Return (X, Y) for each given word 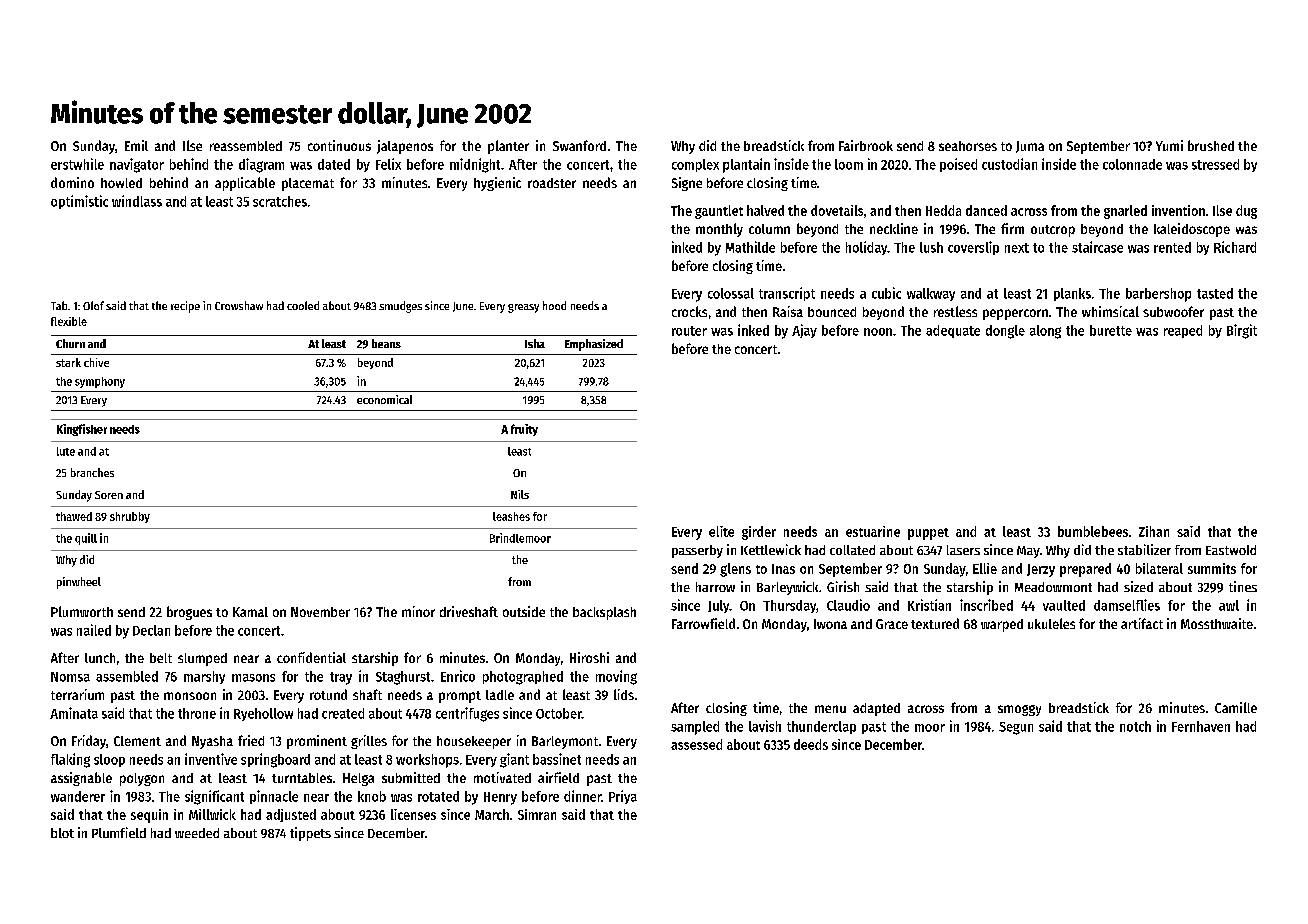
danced (986, 210)
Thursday (789, 606)
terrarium (77, 694)
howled (121, 183)
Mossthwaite (1217, 623)
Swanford (579, 145)
